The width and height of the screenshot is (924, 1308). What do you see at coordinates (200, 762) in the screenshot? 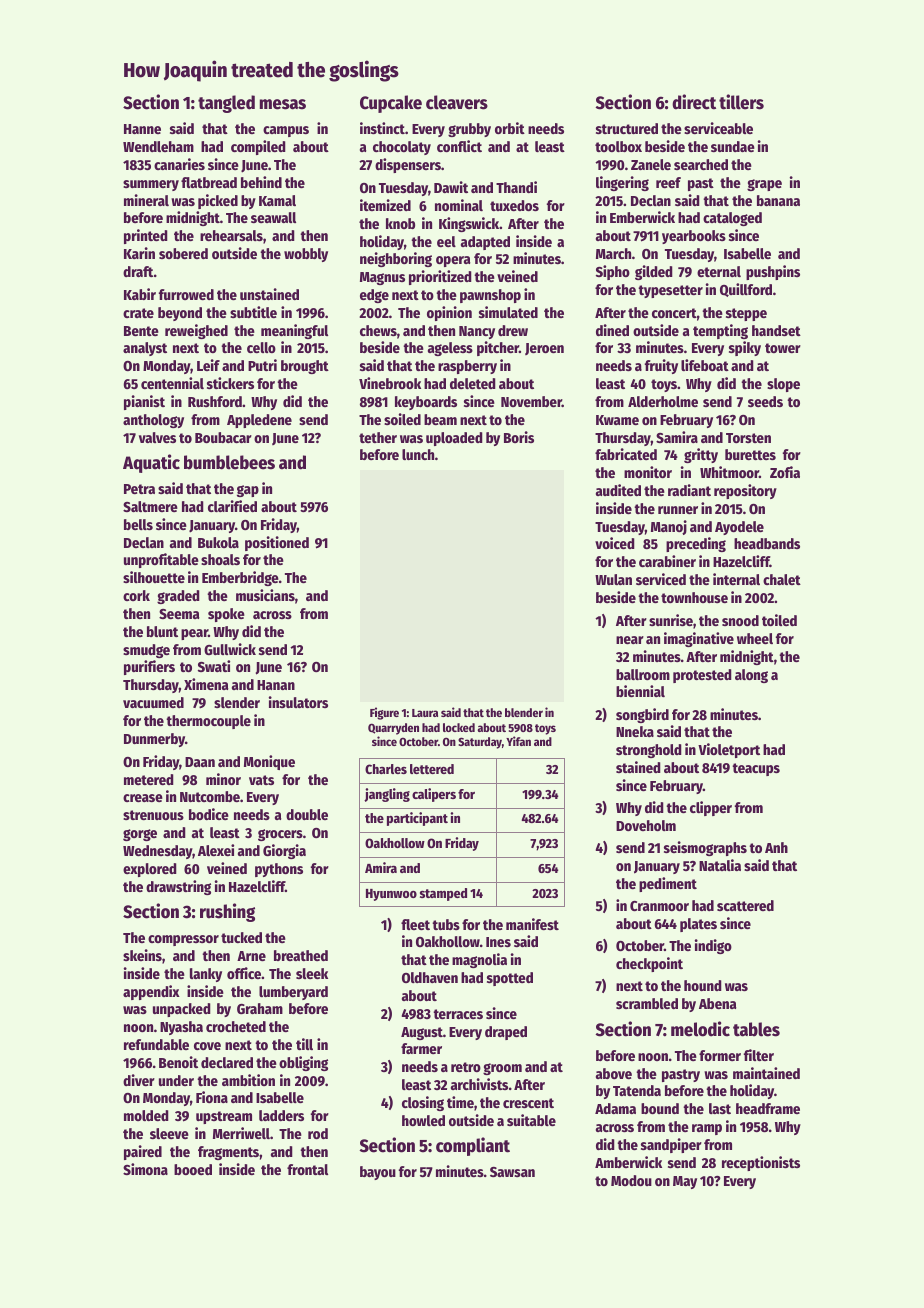
I see `Daan` at bounding box center [200, 762].
